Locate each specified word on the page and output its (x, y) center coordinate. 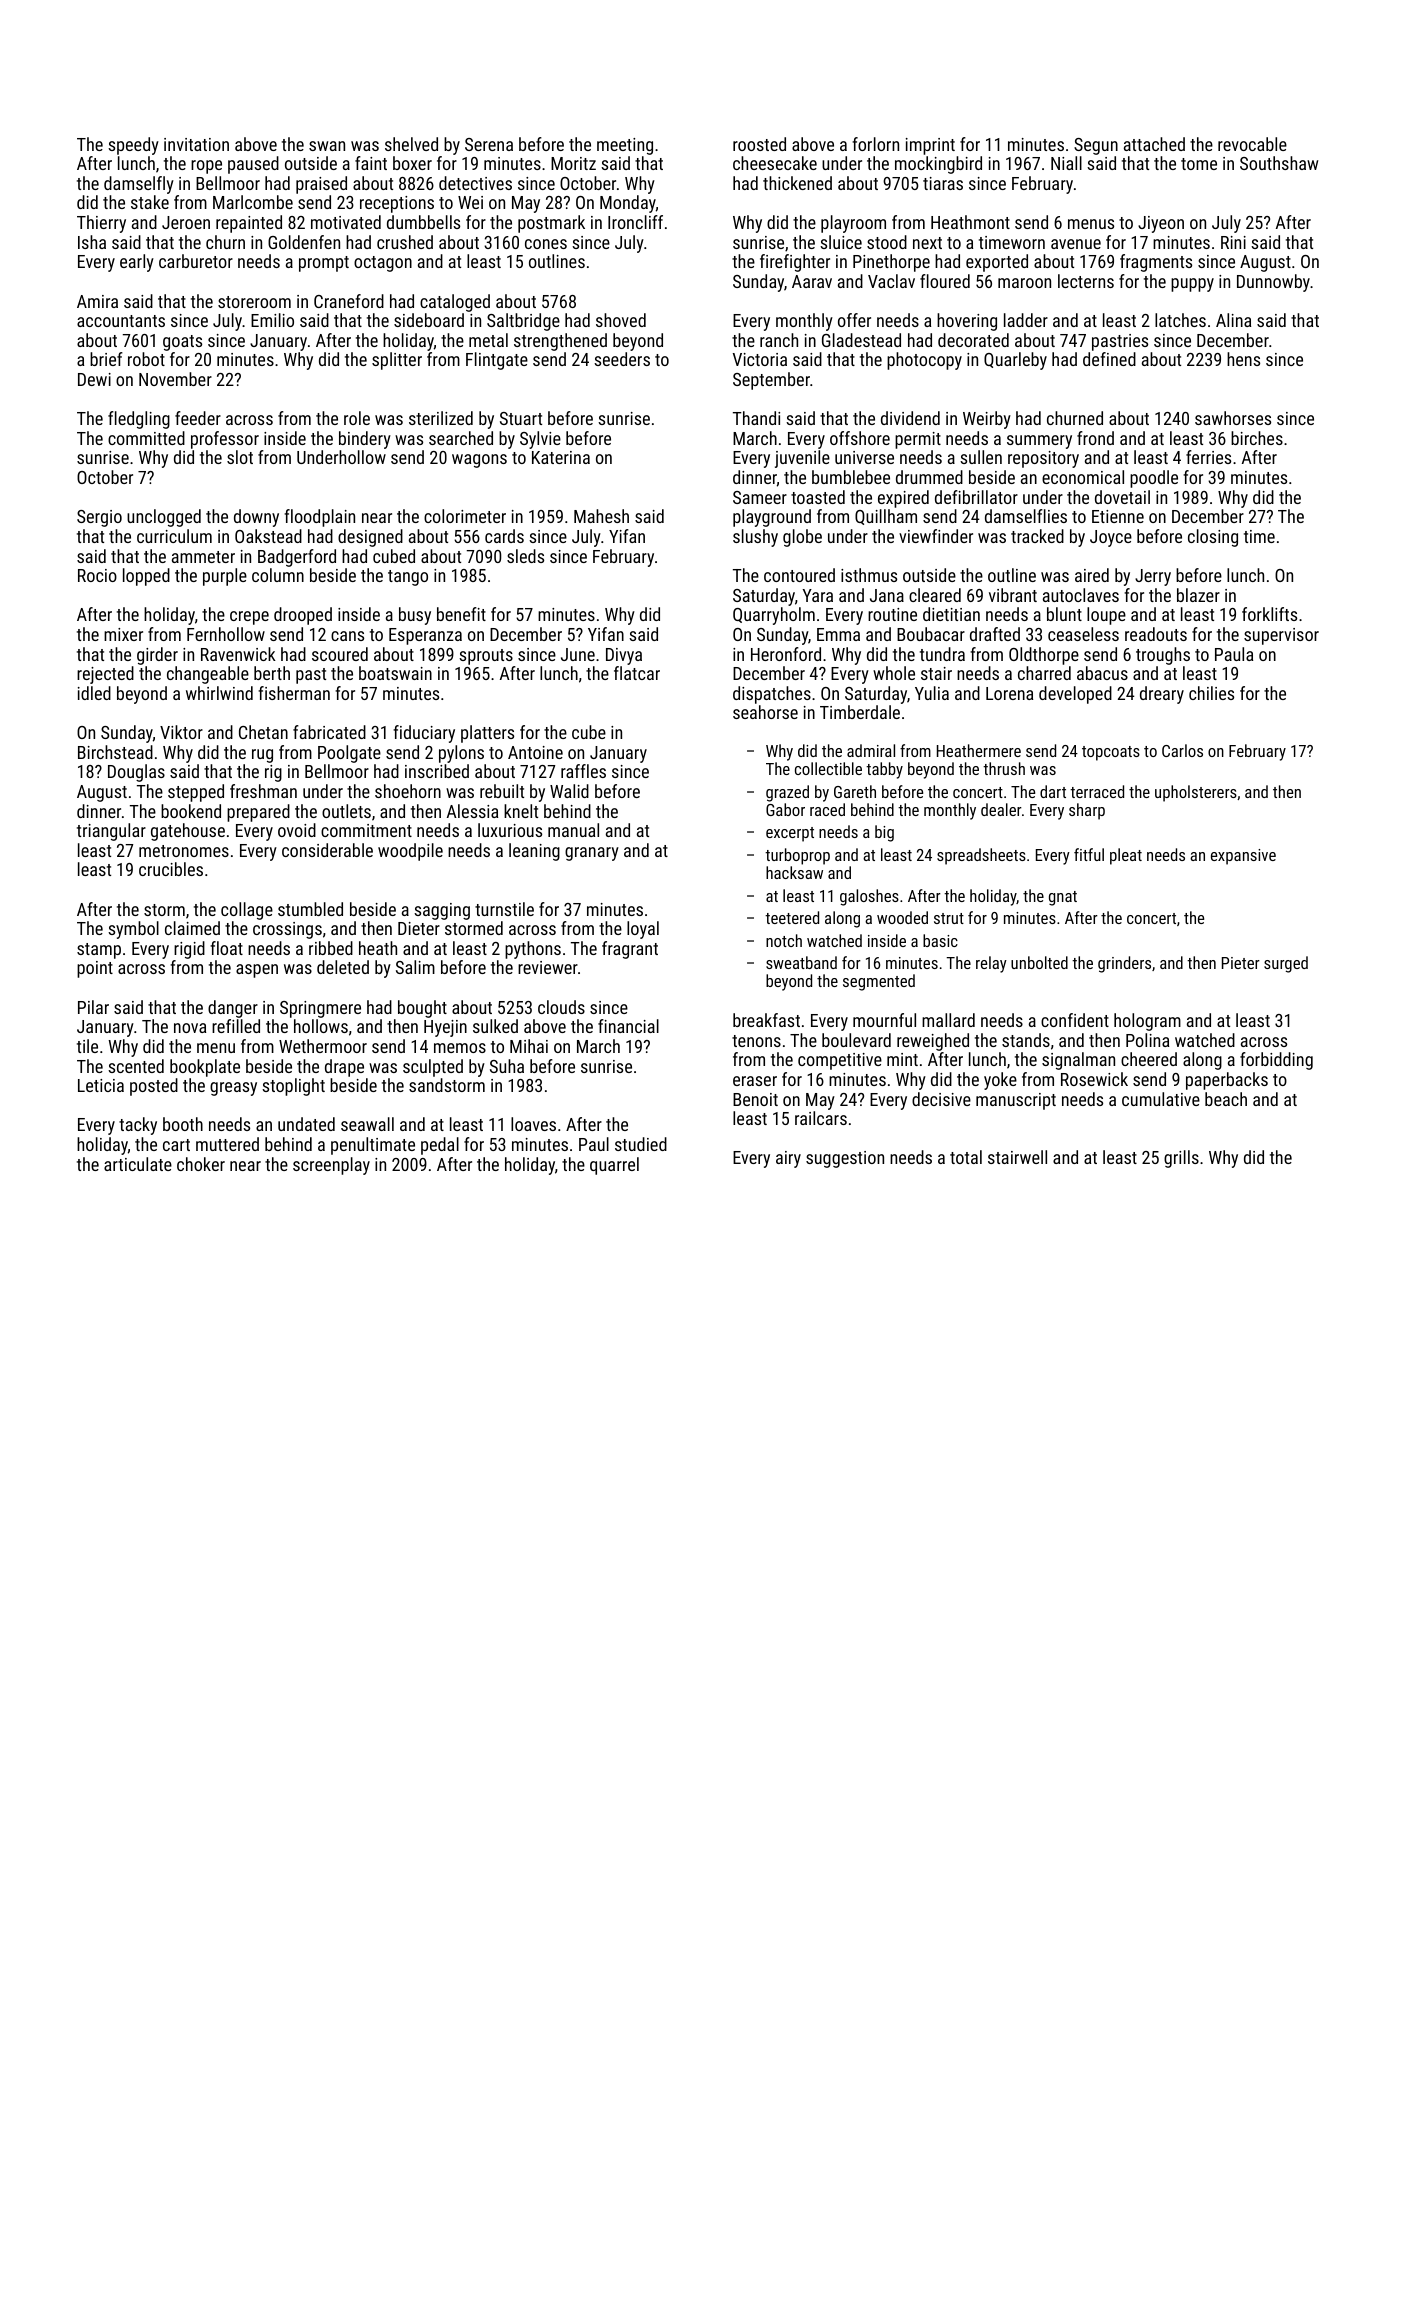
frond (1095, 438)
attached (1154, 144)
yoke (1000, 1081)
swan (327, 146)
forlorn (875, 144)
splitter (397, 361)
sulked (495, 1026)
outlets (346, 811)
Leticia (101, 1085)
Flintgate (497, 361)
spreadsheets (981, 856)
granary (592, 854)
